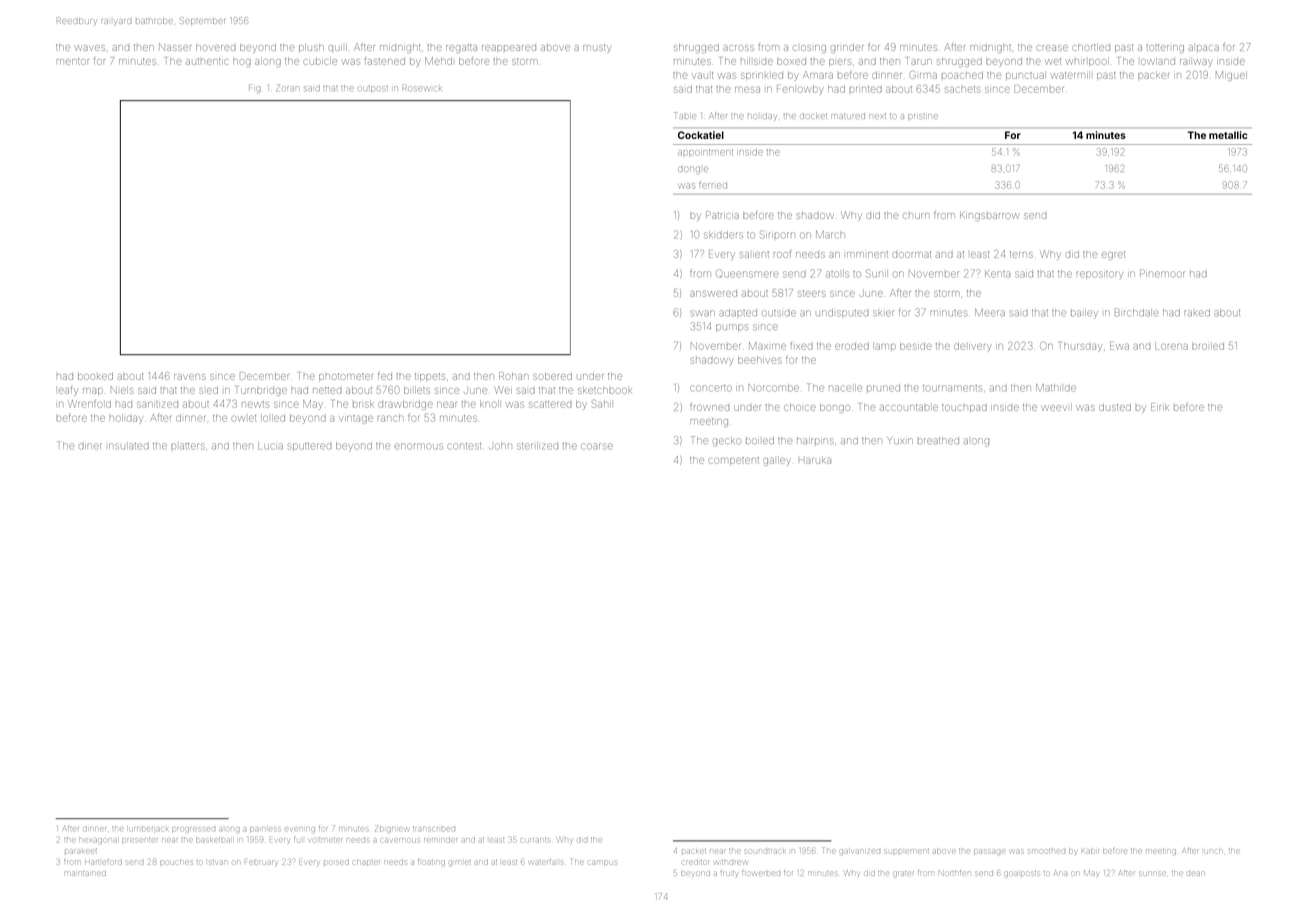 The width and height of the screenshot is (1308, 924). I want to click on parakeet, so click(81, 851).
